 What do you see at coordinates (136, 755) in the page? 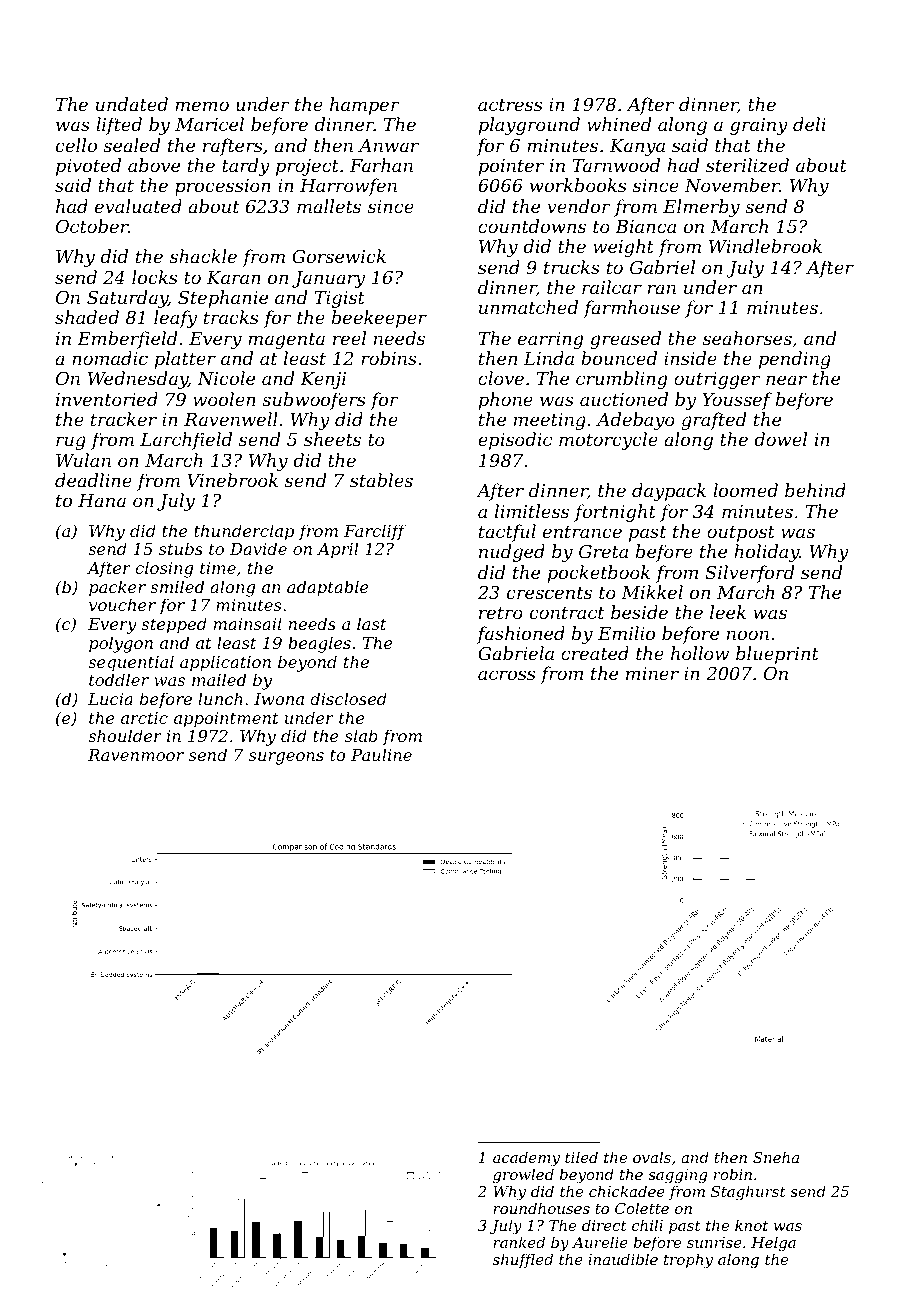
I see `Ravenmoor` at bounding box center [136, 755].
